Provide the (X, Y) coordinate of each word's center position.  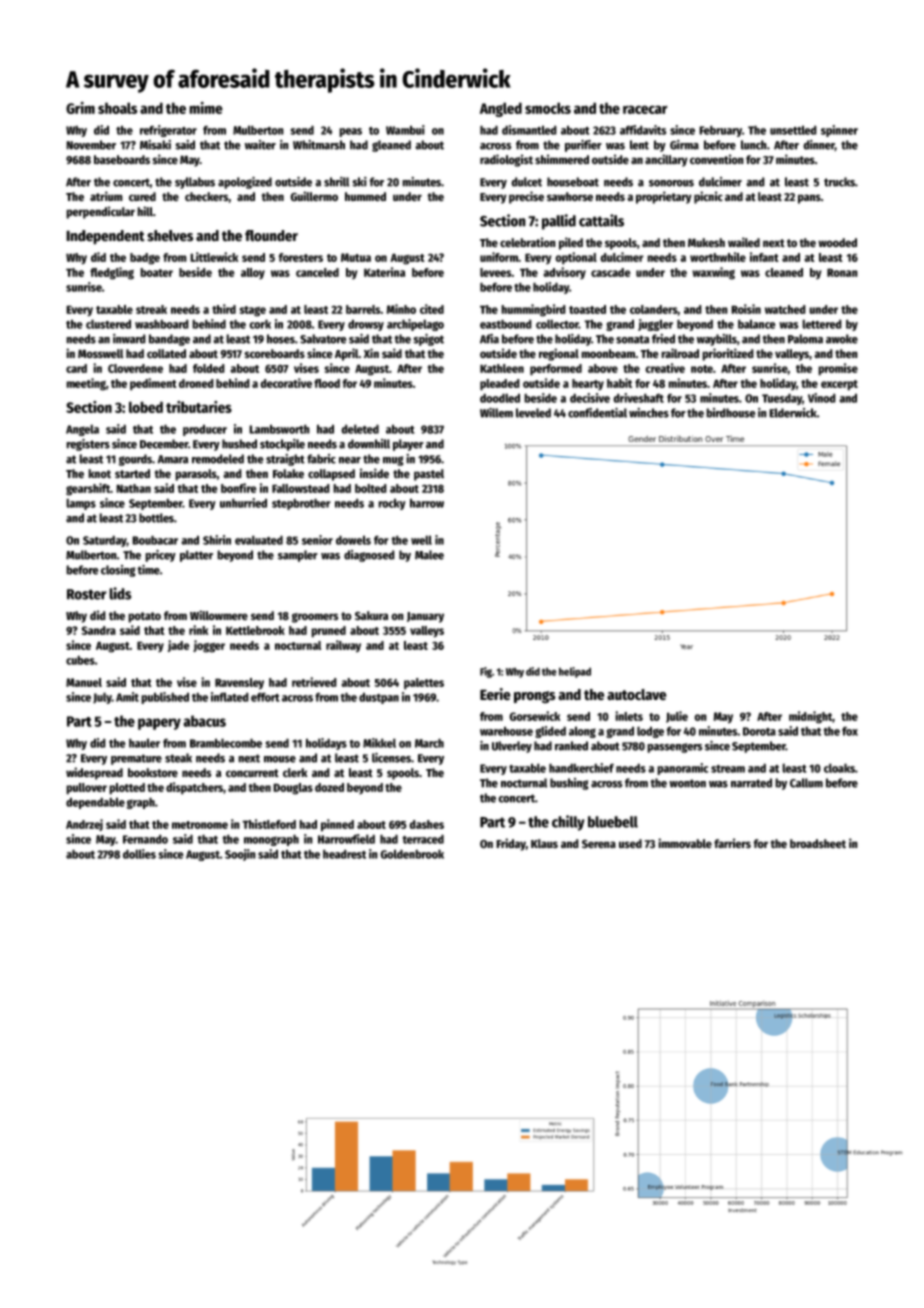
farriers (732, 843)
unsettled (793, 130)
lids (120, 593)
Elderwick (793, 413)
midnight (810, 717)
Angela (82, 430)
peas (350, 132)
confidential (597, 412)
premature (136, 759)
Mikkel (379, 743)
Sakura (371, 616)
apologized (245, 182)
